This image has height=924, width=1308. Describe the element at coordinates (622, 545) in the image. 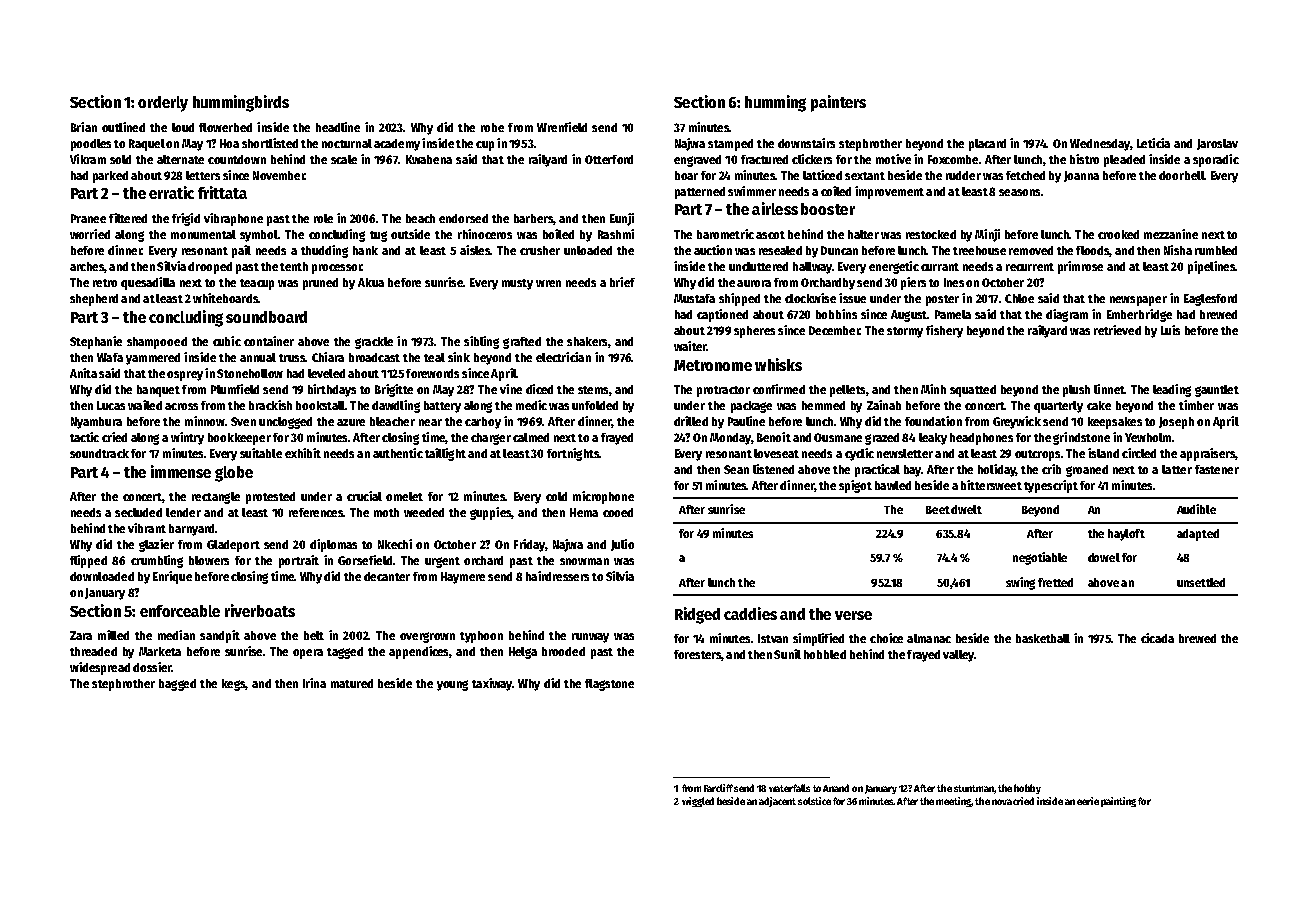

I see `Julio` at that location.
